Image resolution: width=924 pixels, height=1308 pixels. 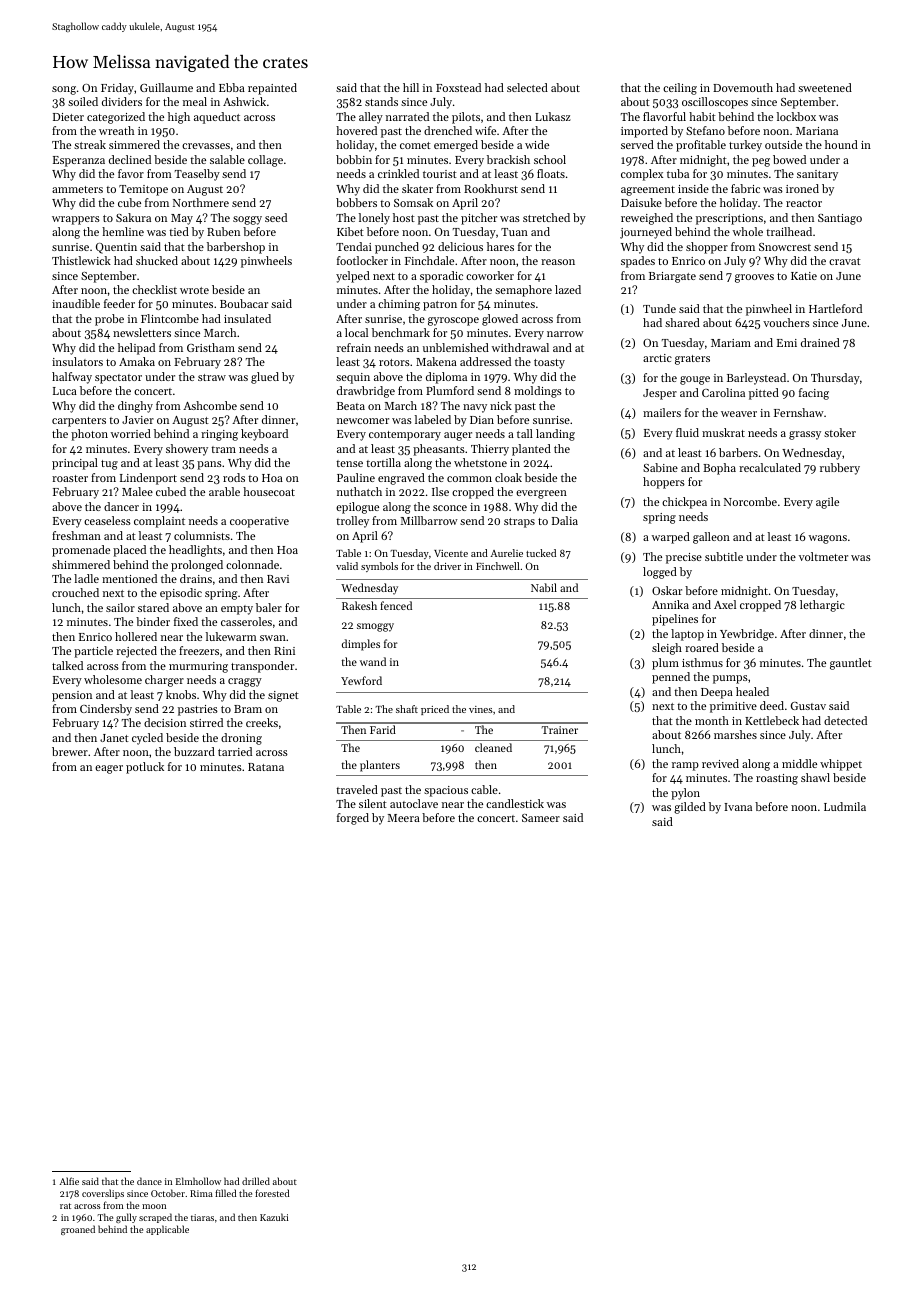 What do you see at coordinates (845, 806) in the screenshot?
I see `Ludmila` at bounding box center [845, 806].
